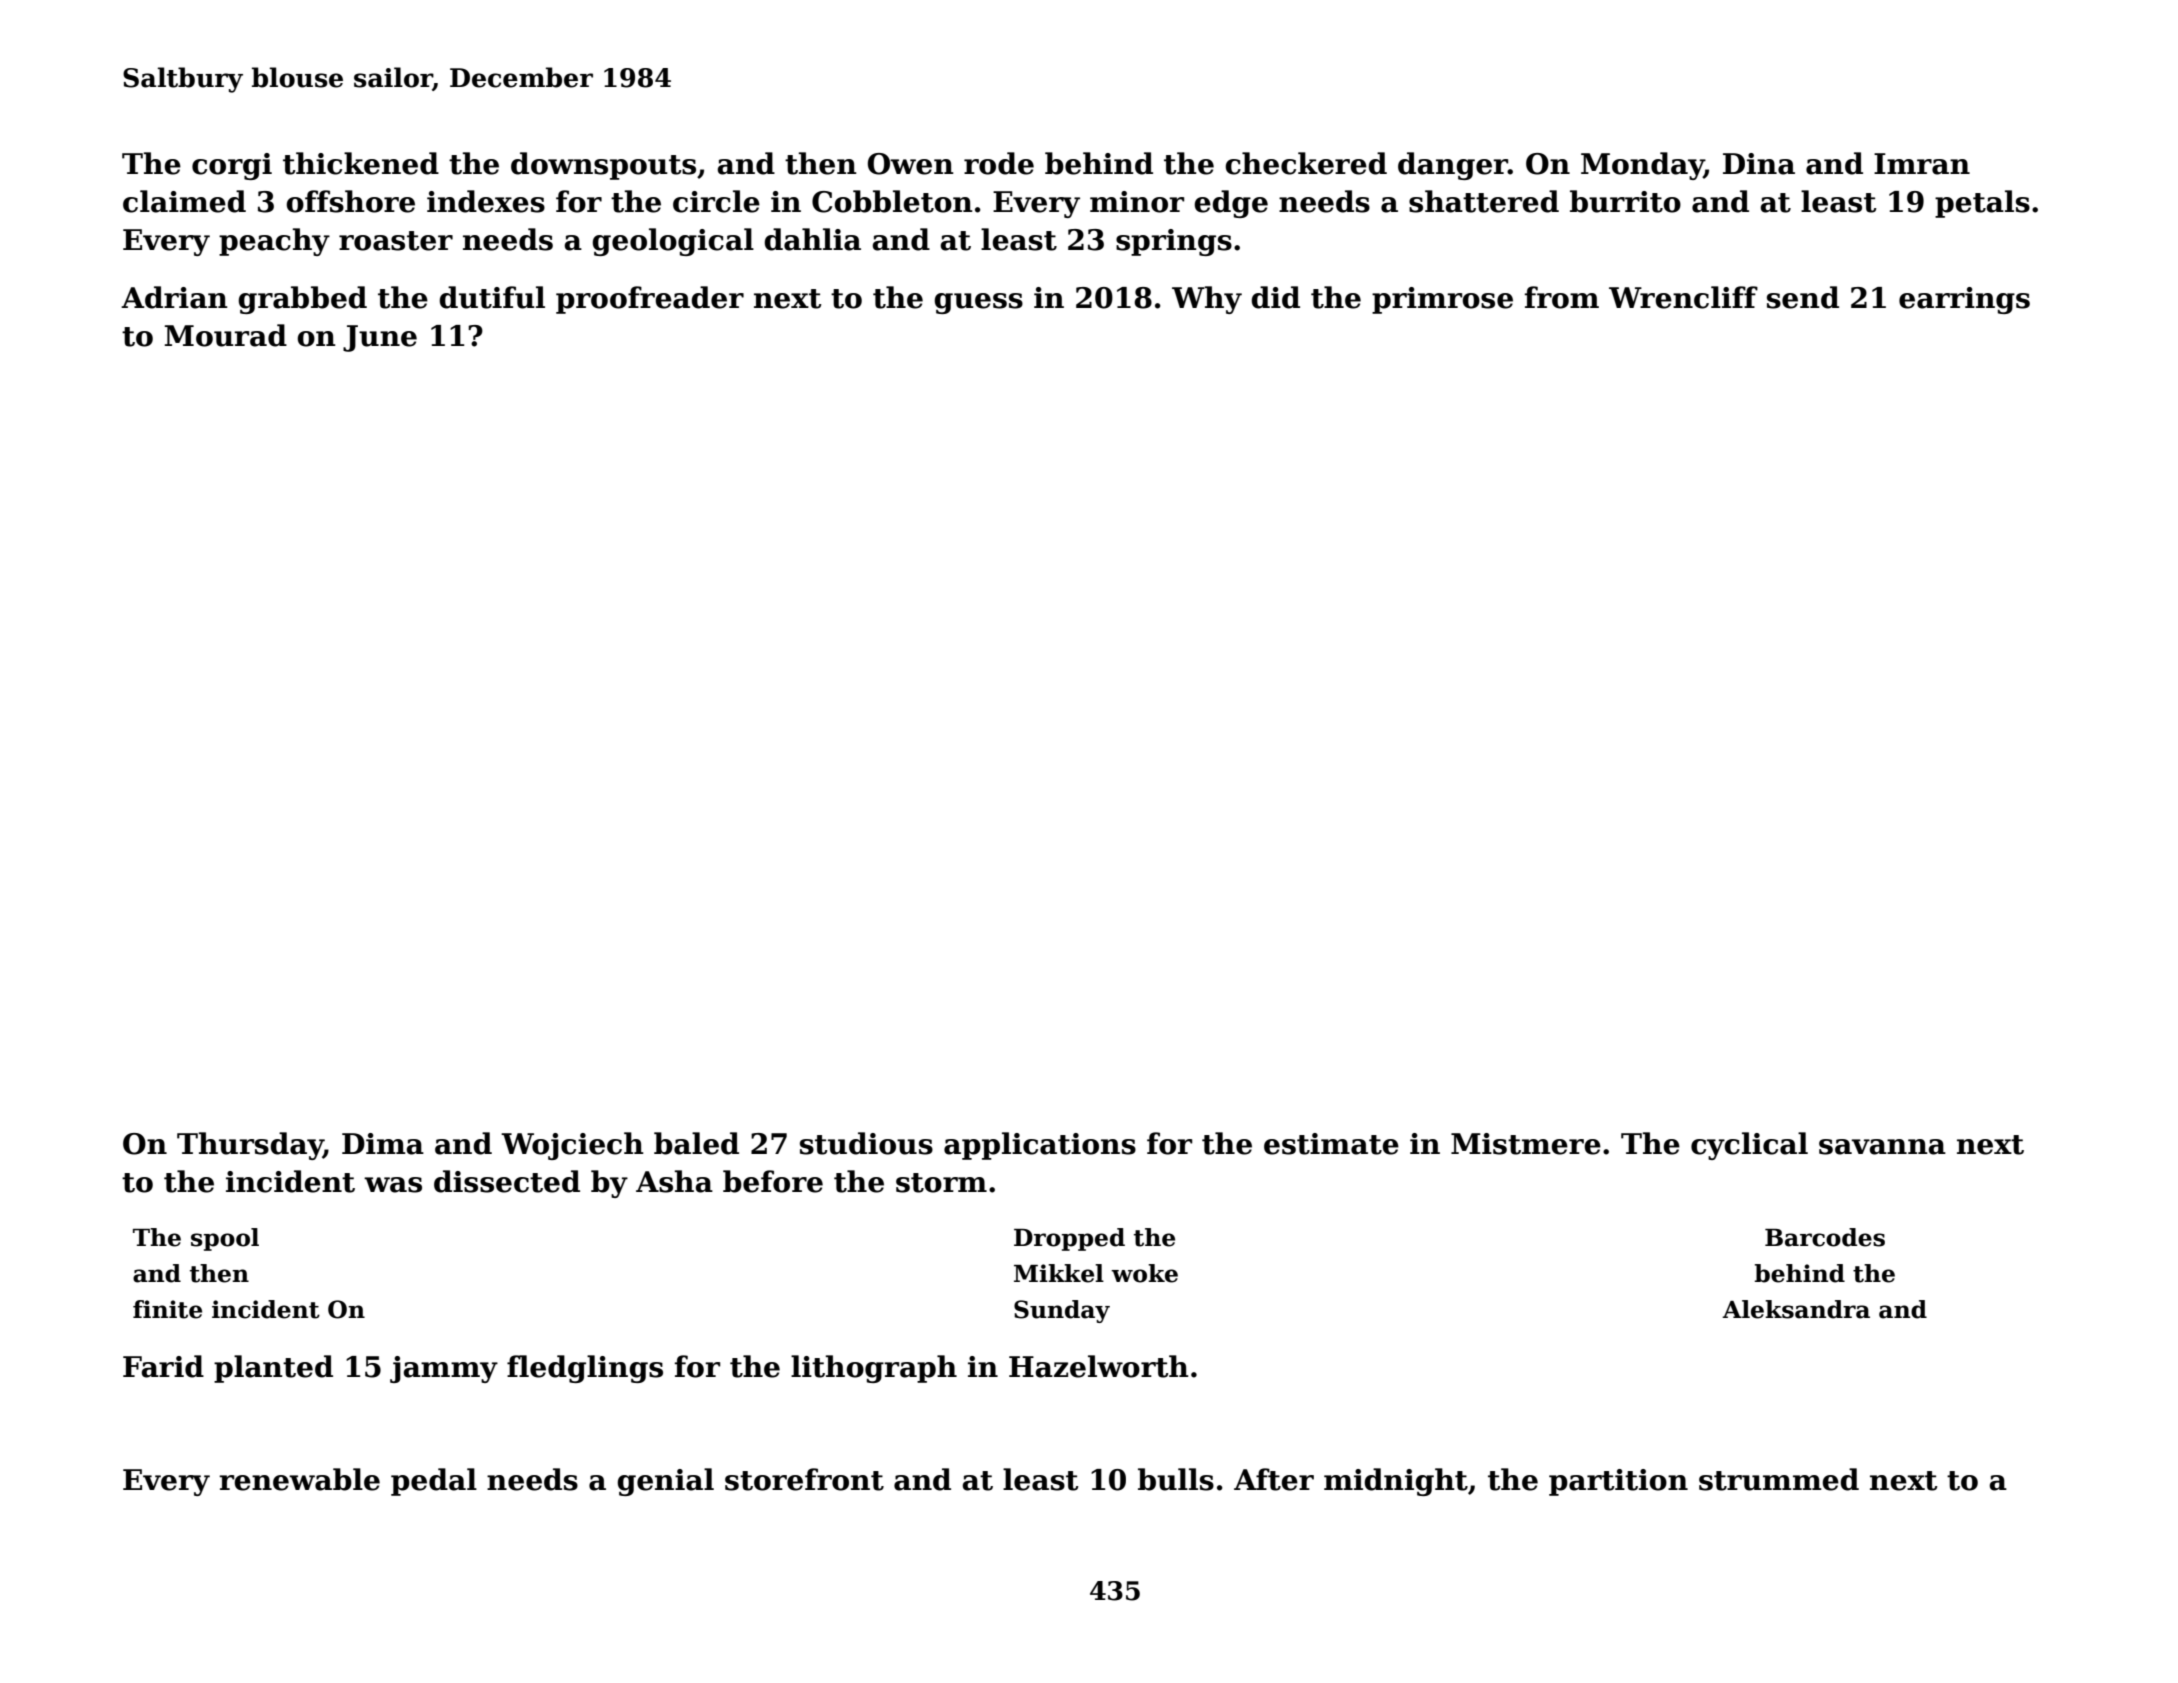  I want to click on June, so click(380, 338).
